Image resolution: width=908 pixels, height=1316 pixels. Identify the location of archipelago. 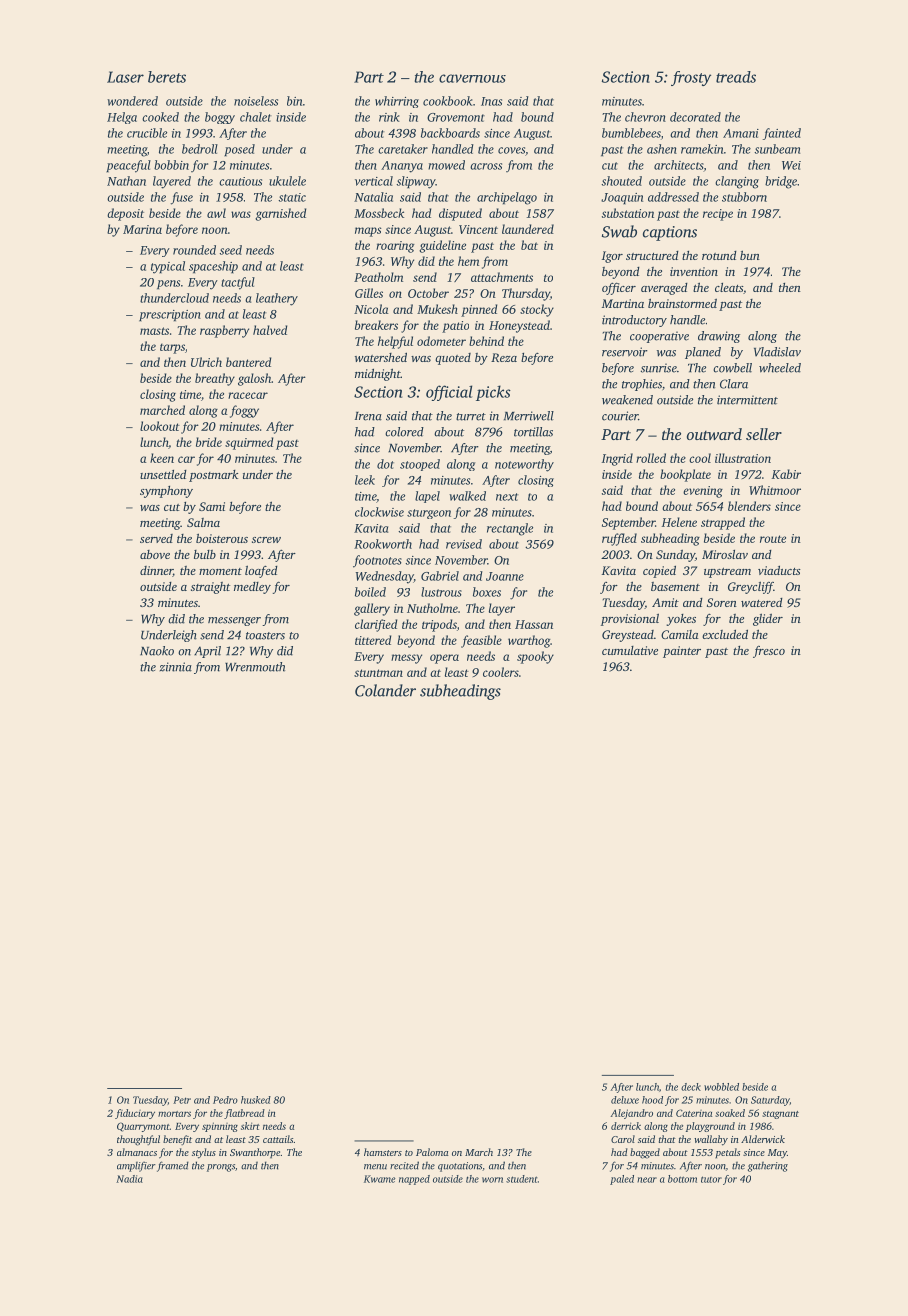
(507, 198).
